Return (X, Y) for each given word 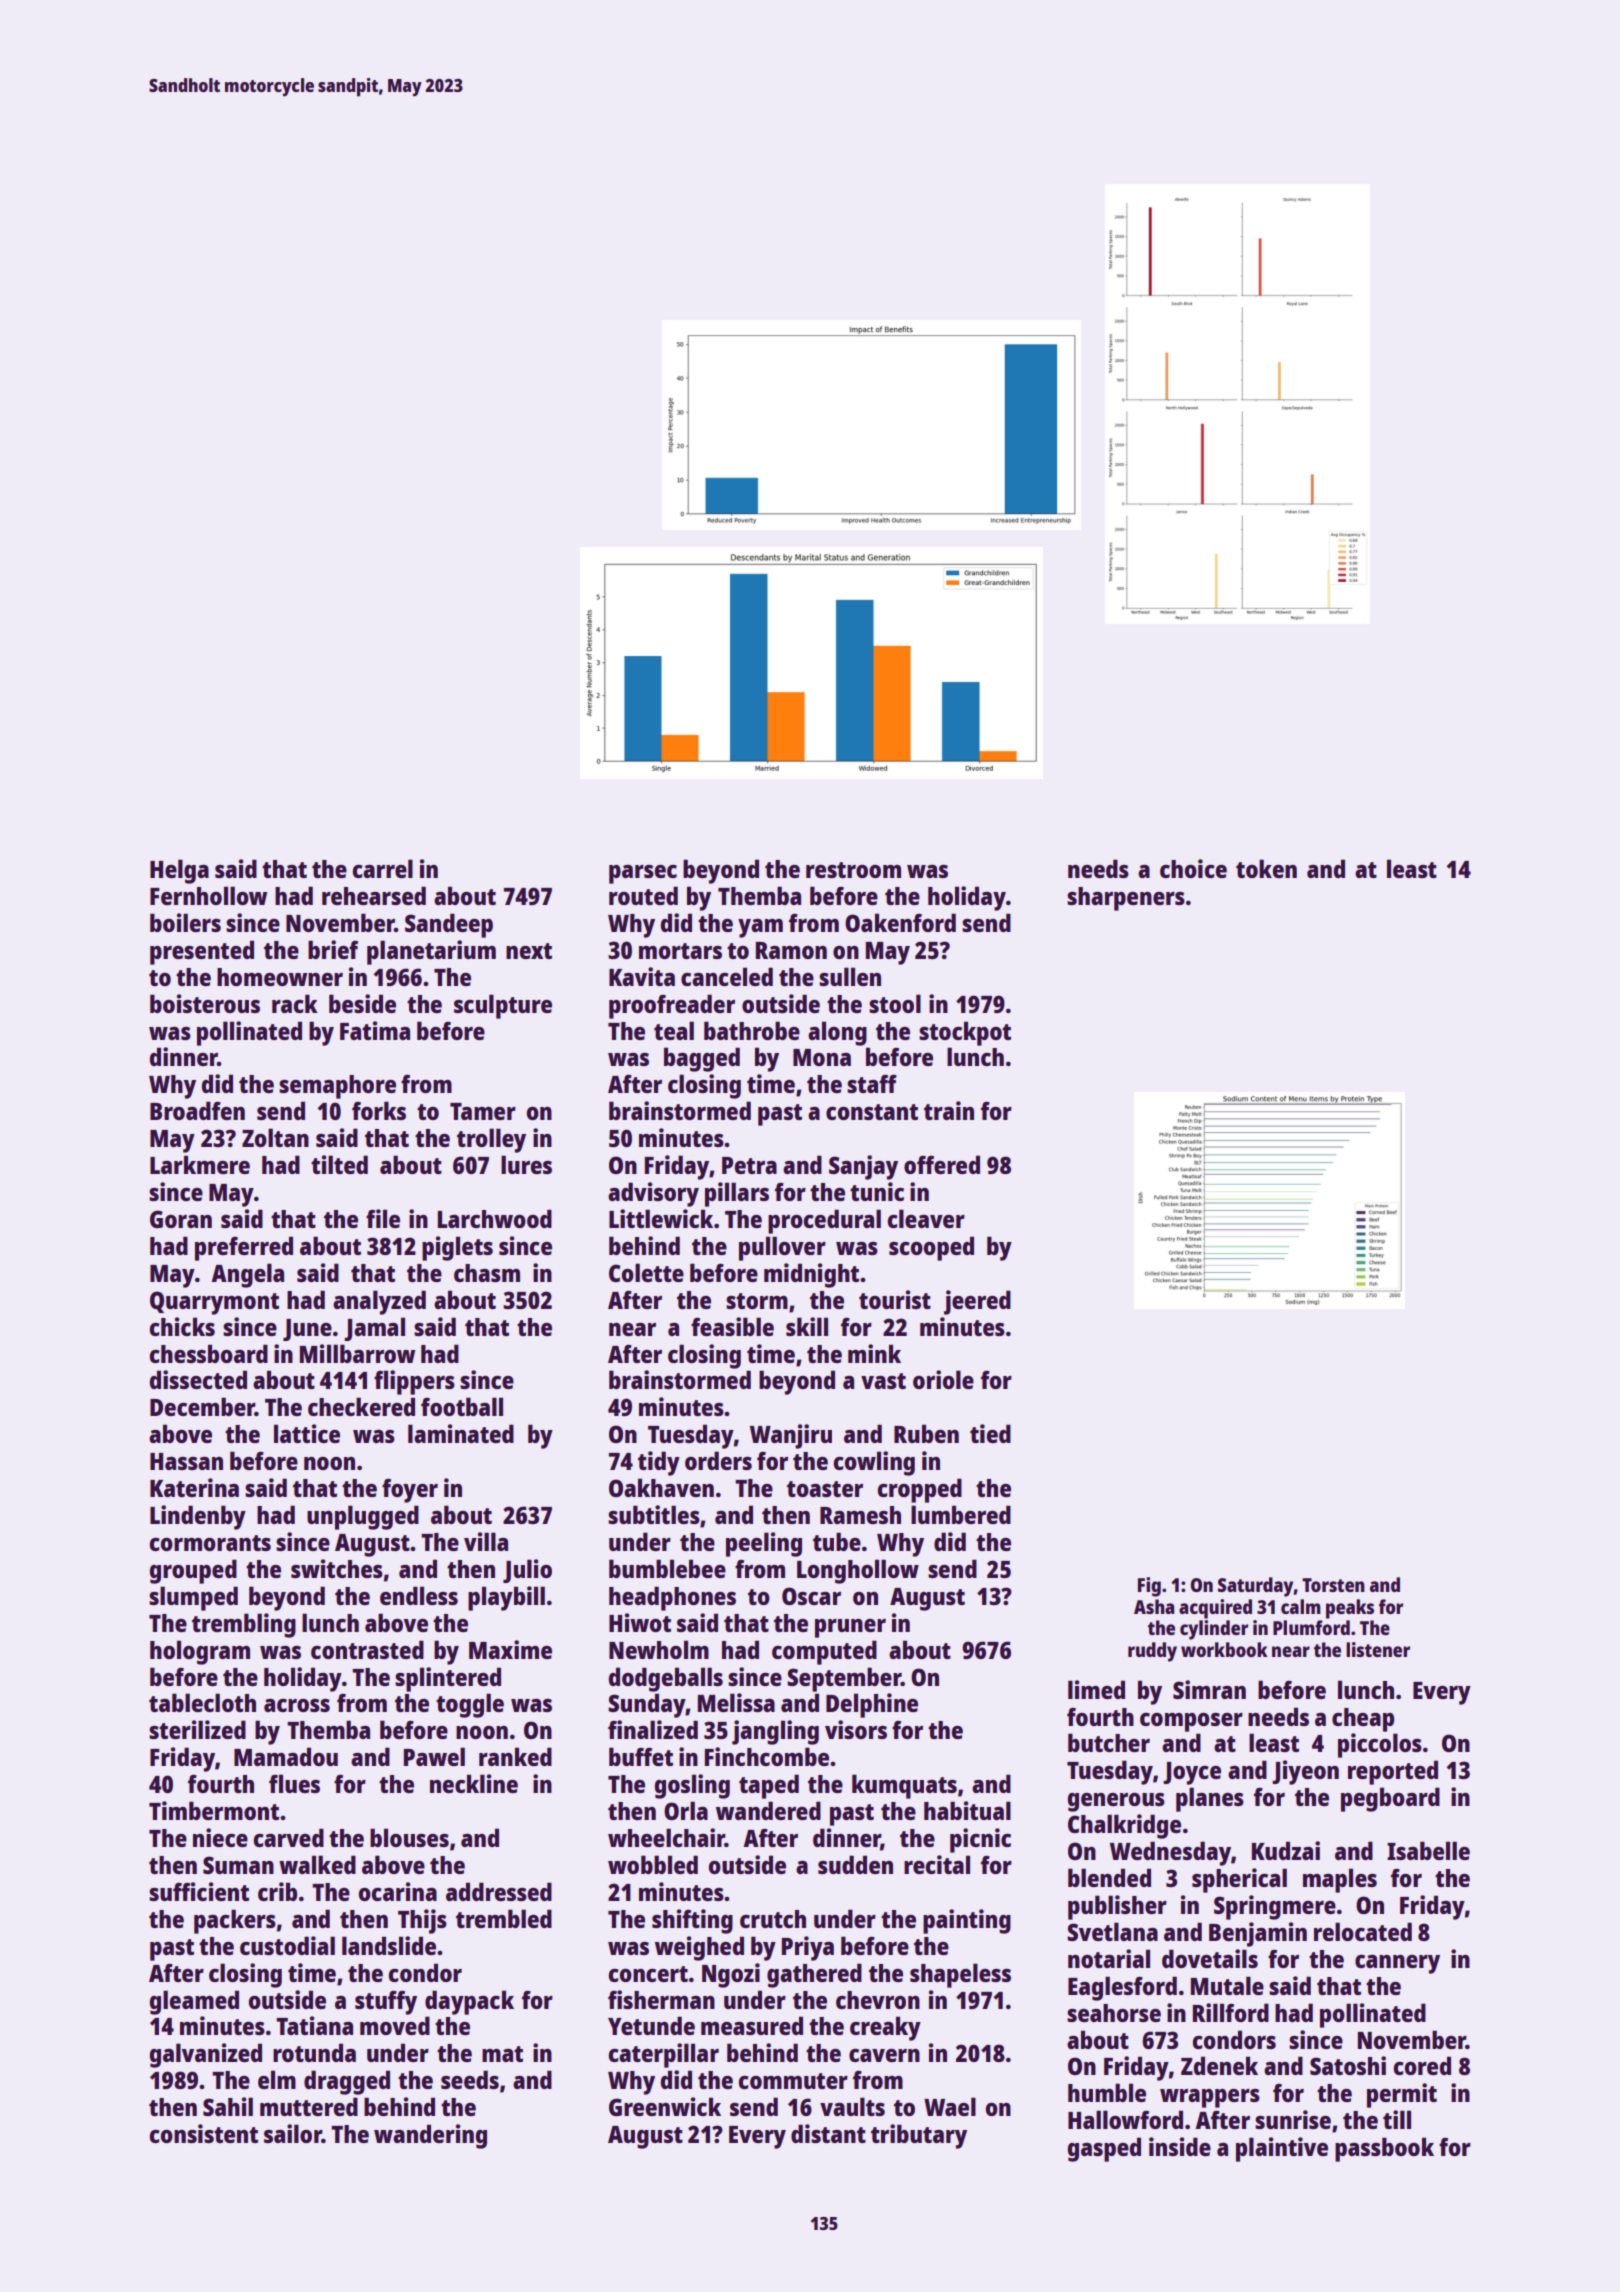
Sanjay (863, 1167)
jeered (977, 1302)
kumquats (904, 1786)
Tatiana (314, 2025)
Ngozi (731, 1975)
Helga (179, 871)
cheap (1363, 1720)
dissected (198, 1379)
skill (807, 1326)
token (1266, 868)
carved (289, 1837)
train (949, 1110)
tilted (339, 1164)
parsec (643, 874)
